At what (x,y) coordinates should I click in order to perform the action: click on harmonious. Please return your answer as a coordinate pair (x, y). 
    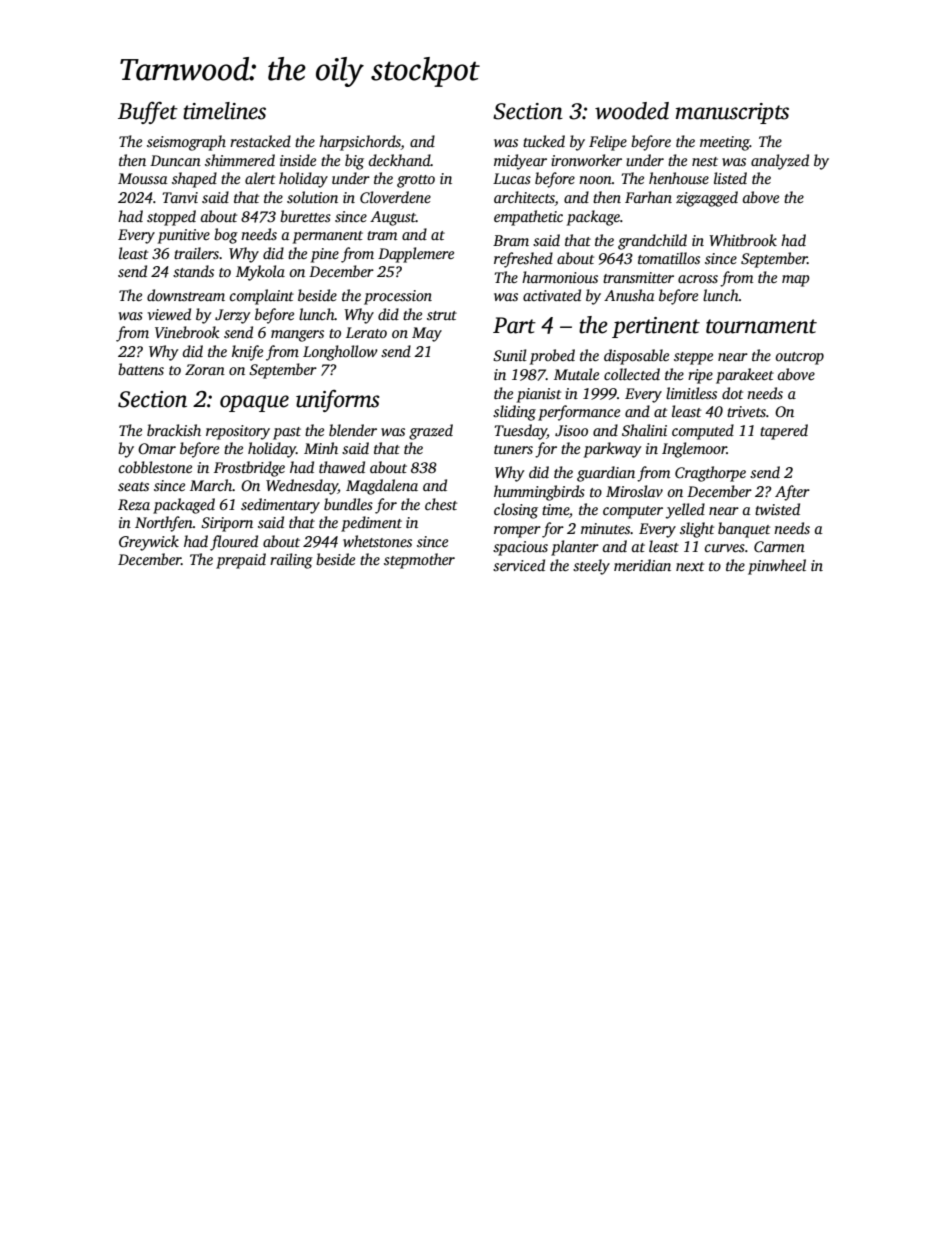
    Looking at the image, I should click on (560, 277).
